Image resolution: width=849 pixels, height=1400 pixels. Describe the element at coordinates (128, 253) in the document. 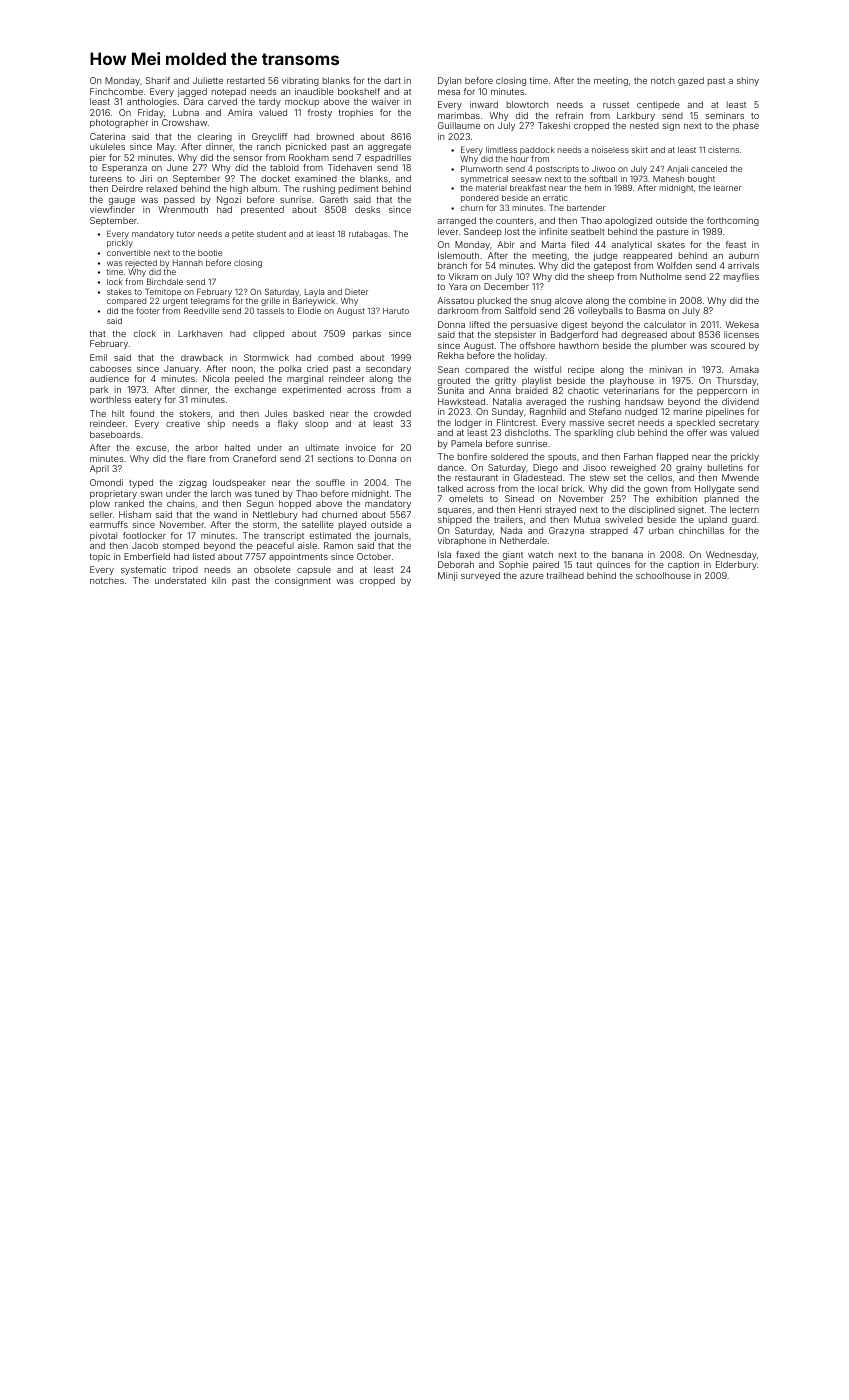

I see `convertible` at that location.
